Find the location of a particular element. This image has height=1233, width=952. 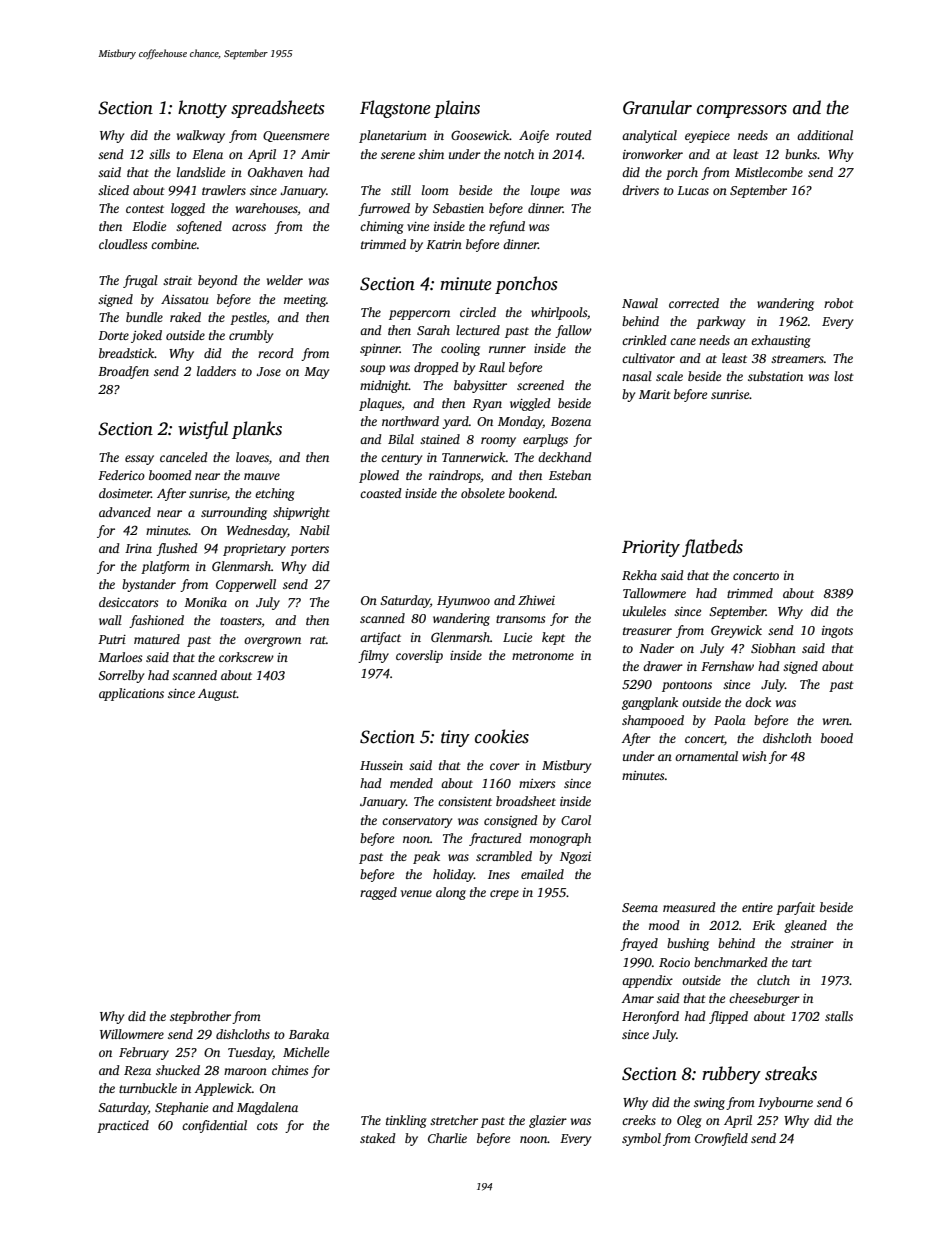

ingots is located at coordinates (837, 632).
